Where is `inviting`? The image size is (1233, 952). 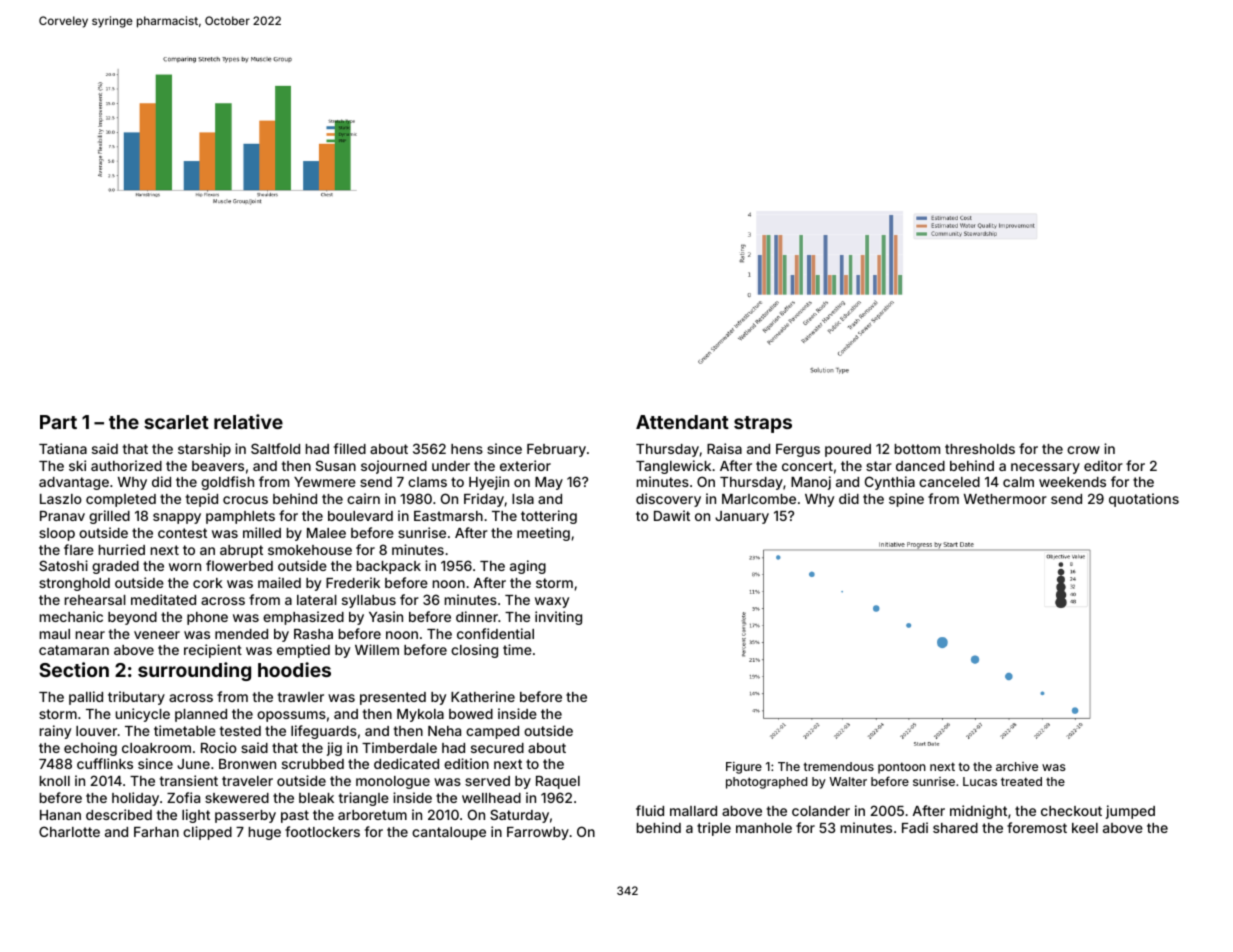
inviting is located at coordinates (558, 618).
